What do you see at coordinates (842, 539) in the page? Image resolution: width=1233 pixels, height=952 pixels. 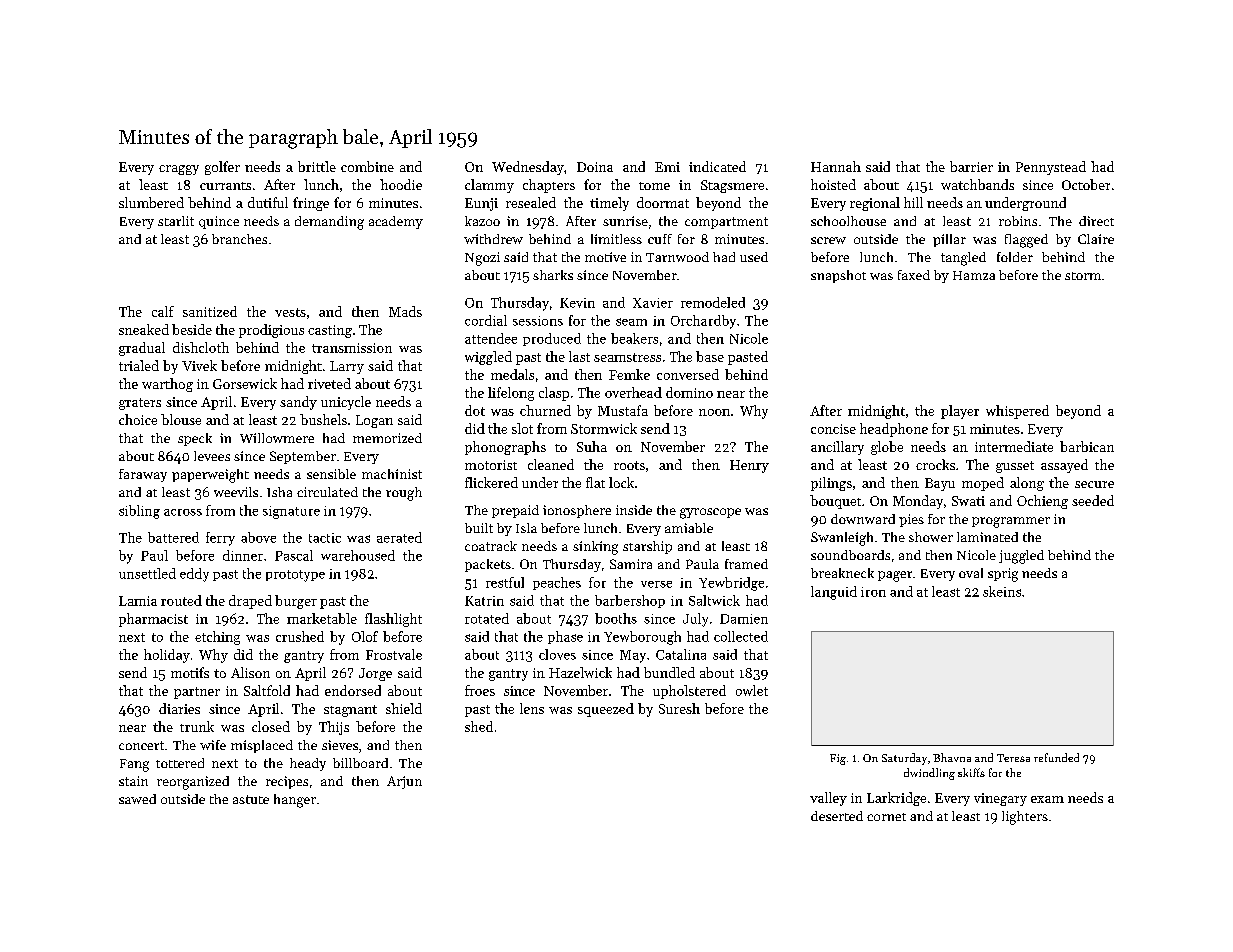 I see `Swanleigh` at bounding box center [842, 539].
